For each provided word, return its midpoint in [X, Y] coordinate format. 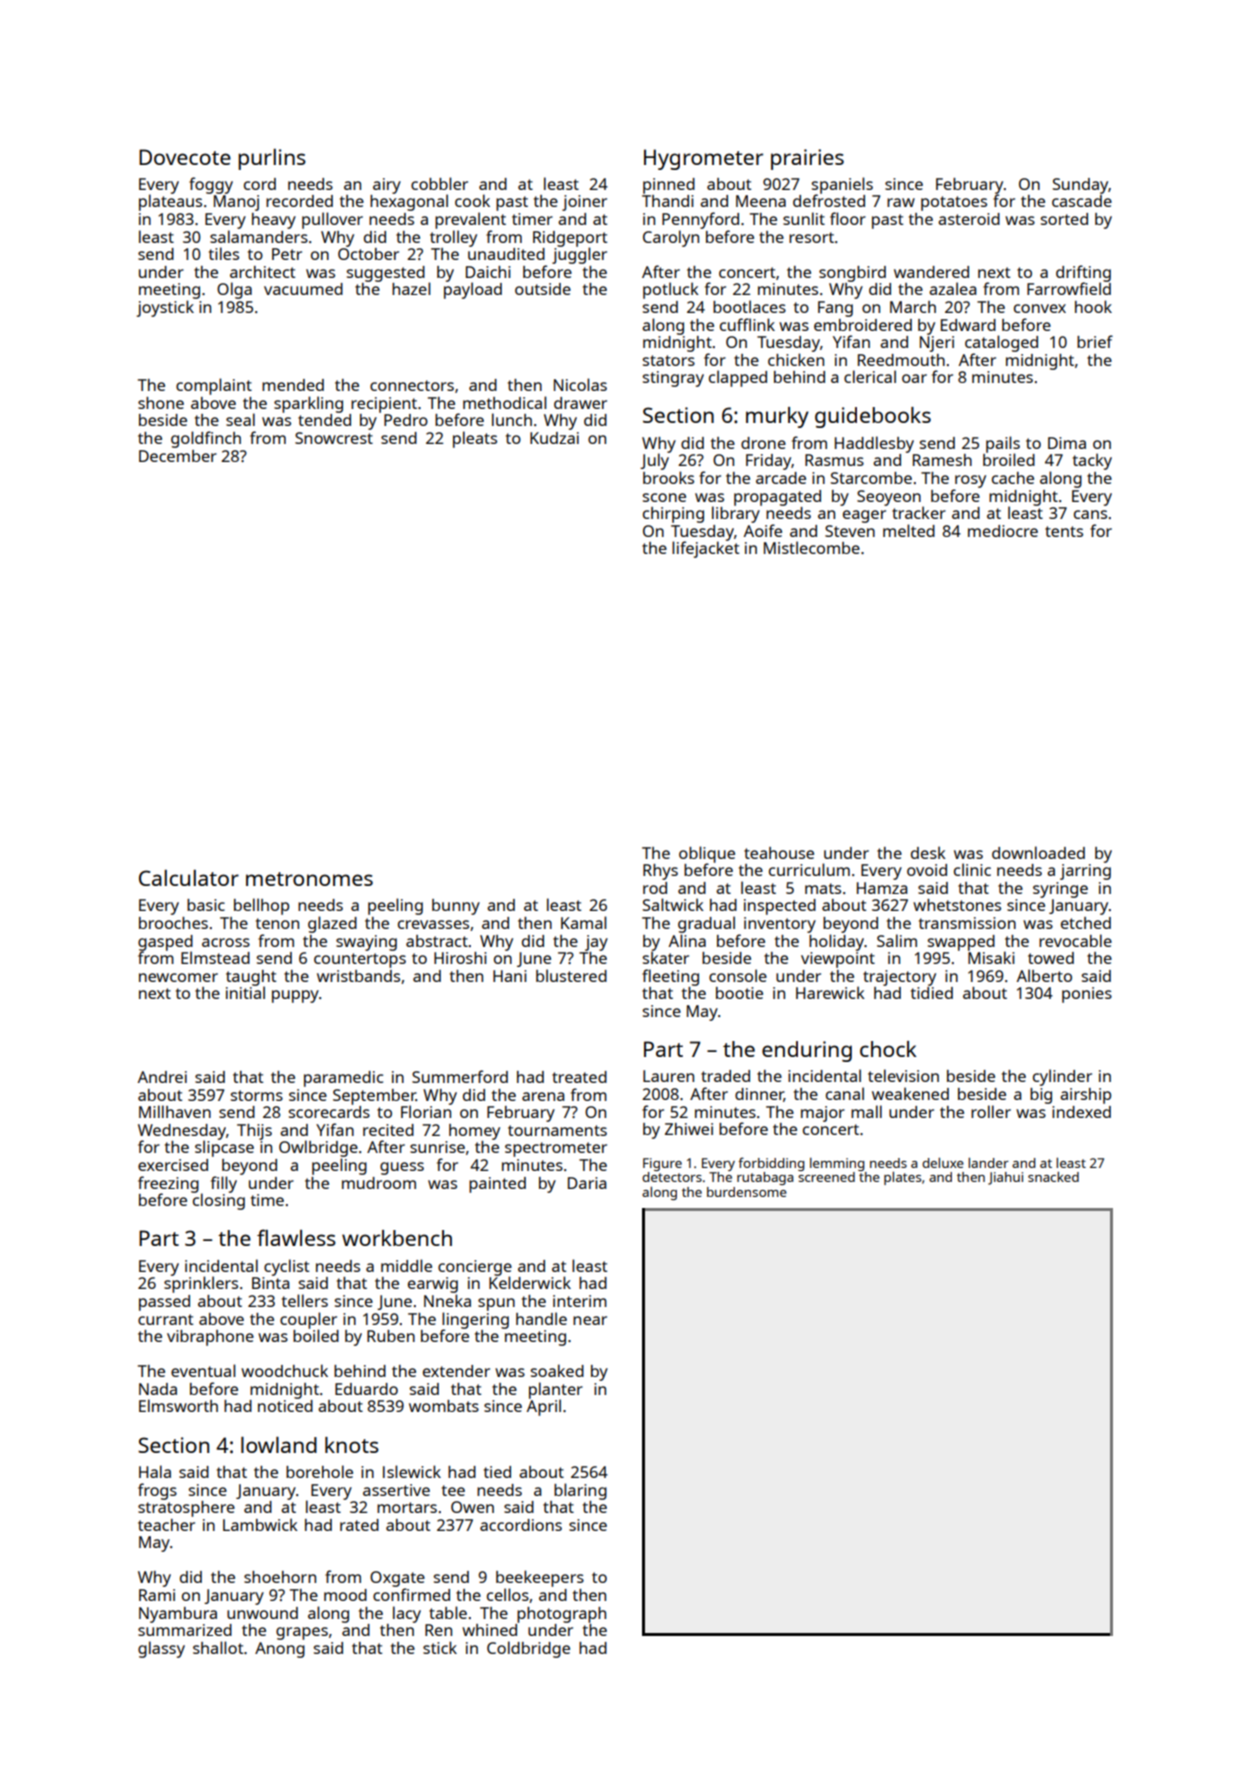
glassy [161, 1649]
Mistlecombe [812, 547]
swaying [366, 943]
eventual [203, 1370]
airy [387, 186]
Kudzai [554, 438]
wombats [444, 1406]
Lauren [668, 1076]
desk [928, 852]
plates [902, 1178]
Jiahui [1005, 1178]
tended [324, 420]
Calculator [189, 878]
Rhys [660, 872]
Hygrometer [703, 159]
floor [848, 218]
